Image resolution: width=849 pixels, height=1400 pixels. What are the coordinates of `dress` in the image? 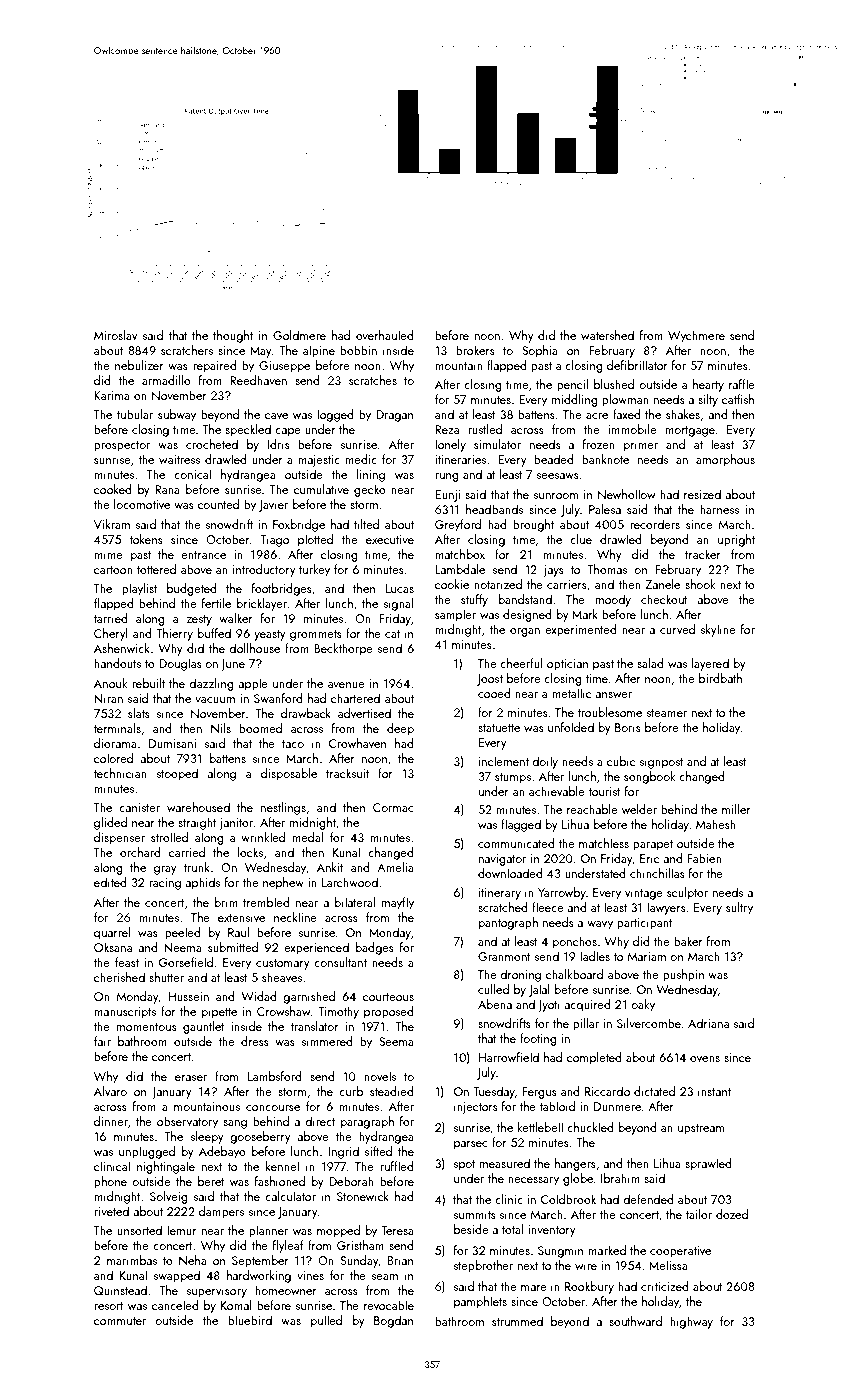 It's located at (255, 1041).
